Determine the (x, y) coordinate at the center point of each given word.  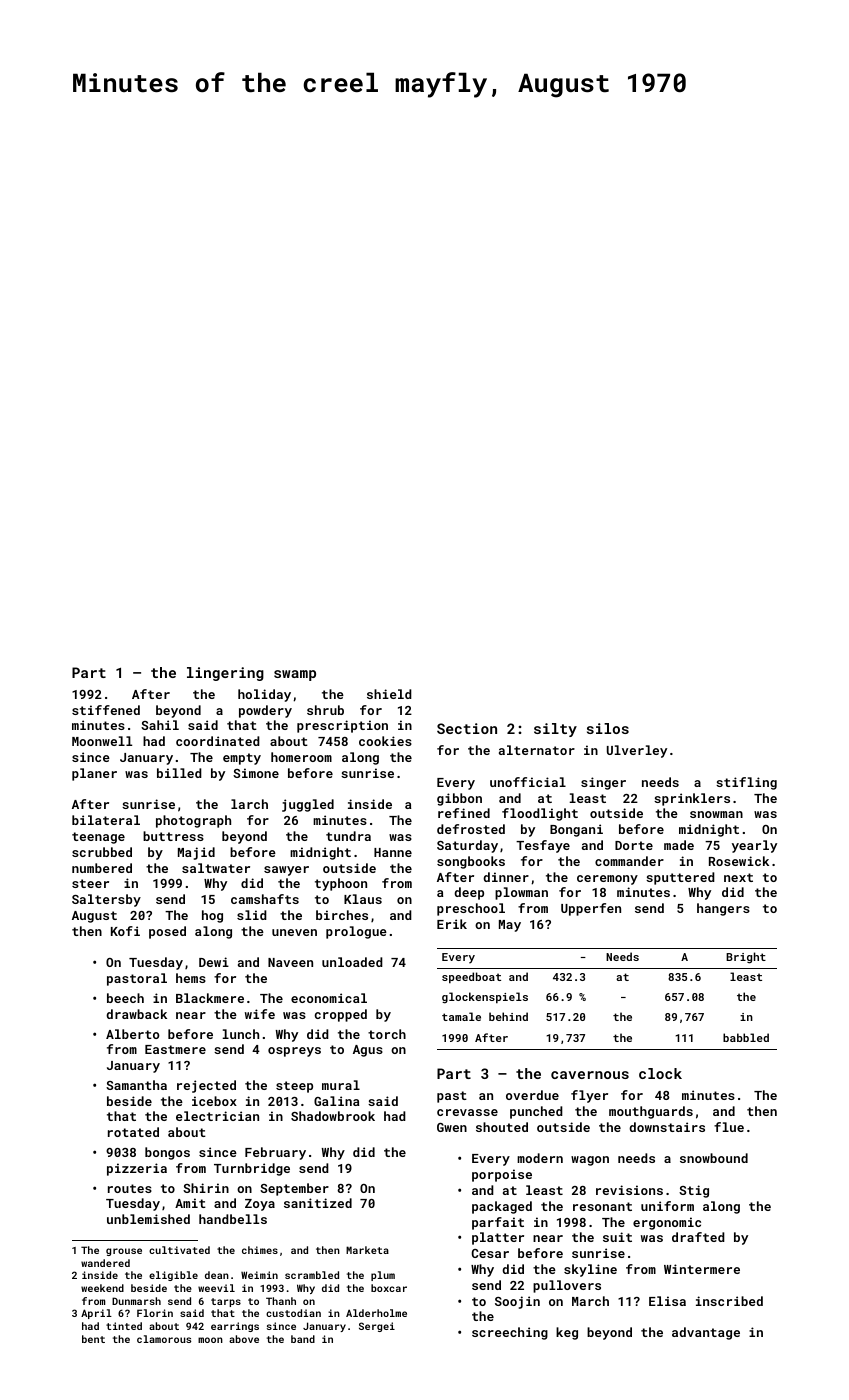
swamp (295, 675)
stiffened (106, 710)
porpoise (502, 1175)
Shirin (206, 1188)
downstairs (667, 1127)
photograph (193, 821)
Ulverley (637, 751)
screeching (510, 1333)
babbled (746, 1037)
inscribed (729, 1301)
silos (608, 728)
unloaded (352, 962)
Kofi (125, 931)
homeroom (301, 757)
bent (93, 1339)
